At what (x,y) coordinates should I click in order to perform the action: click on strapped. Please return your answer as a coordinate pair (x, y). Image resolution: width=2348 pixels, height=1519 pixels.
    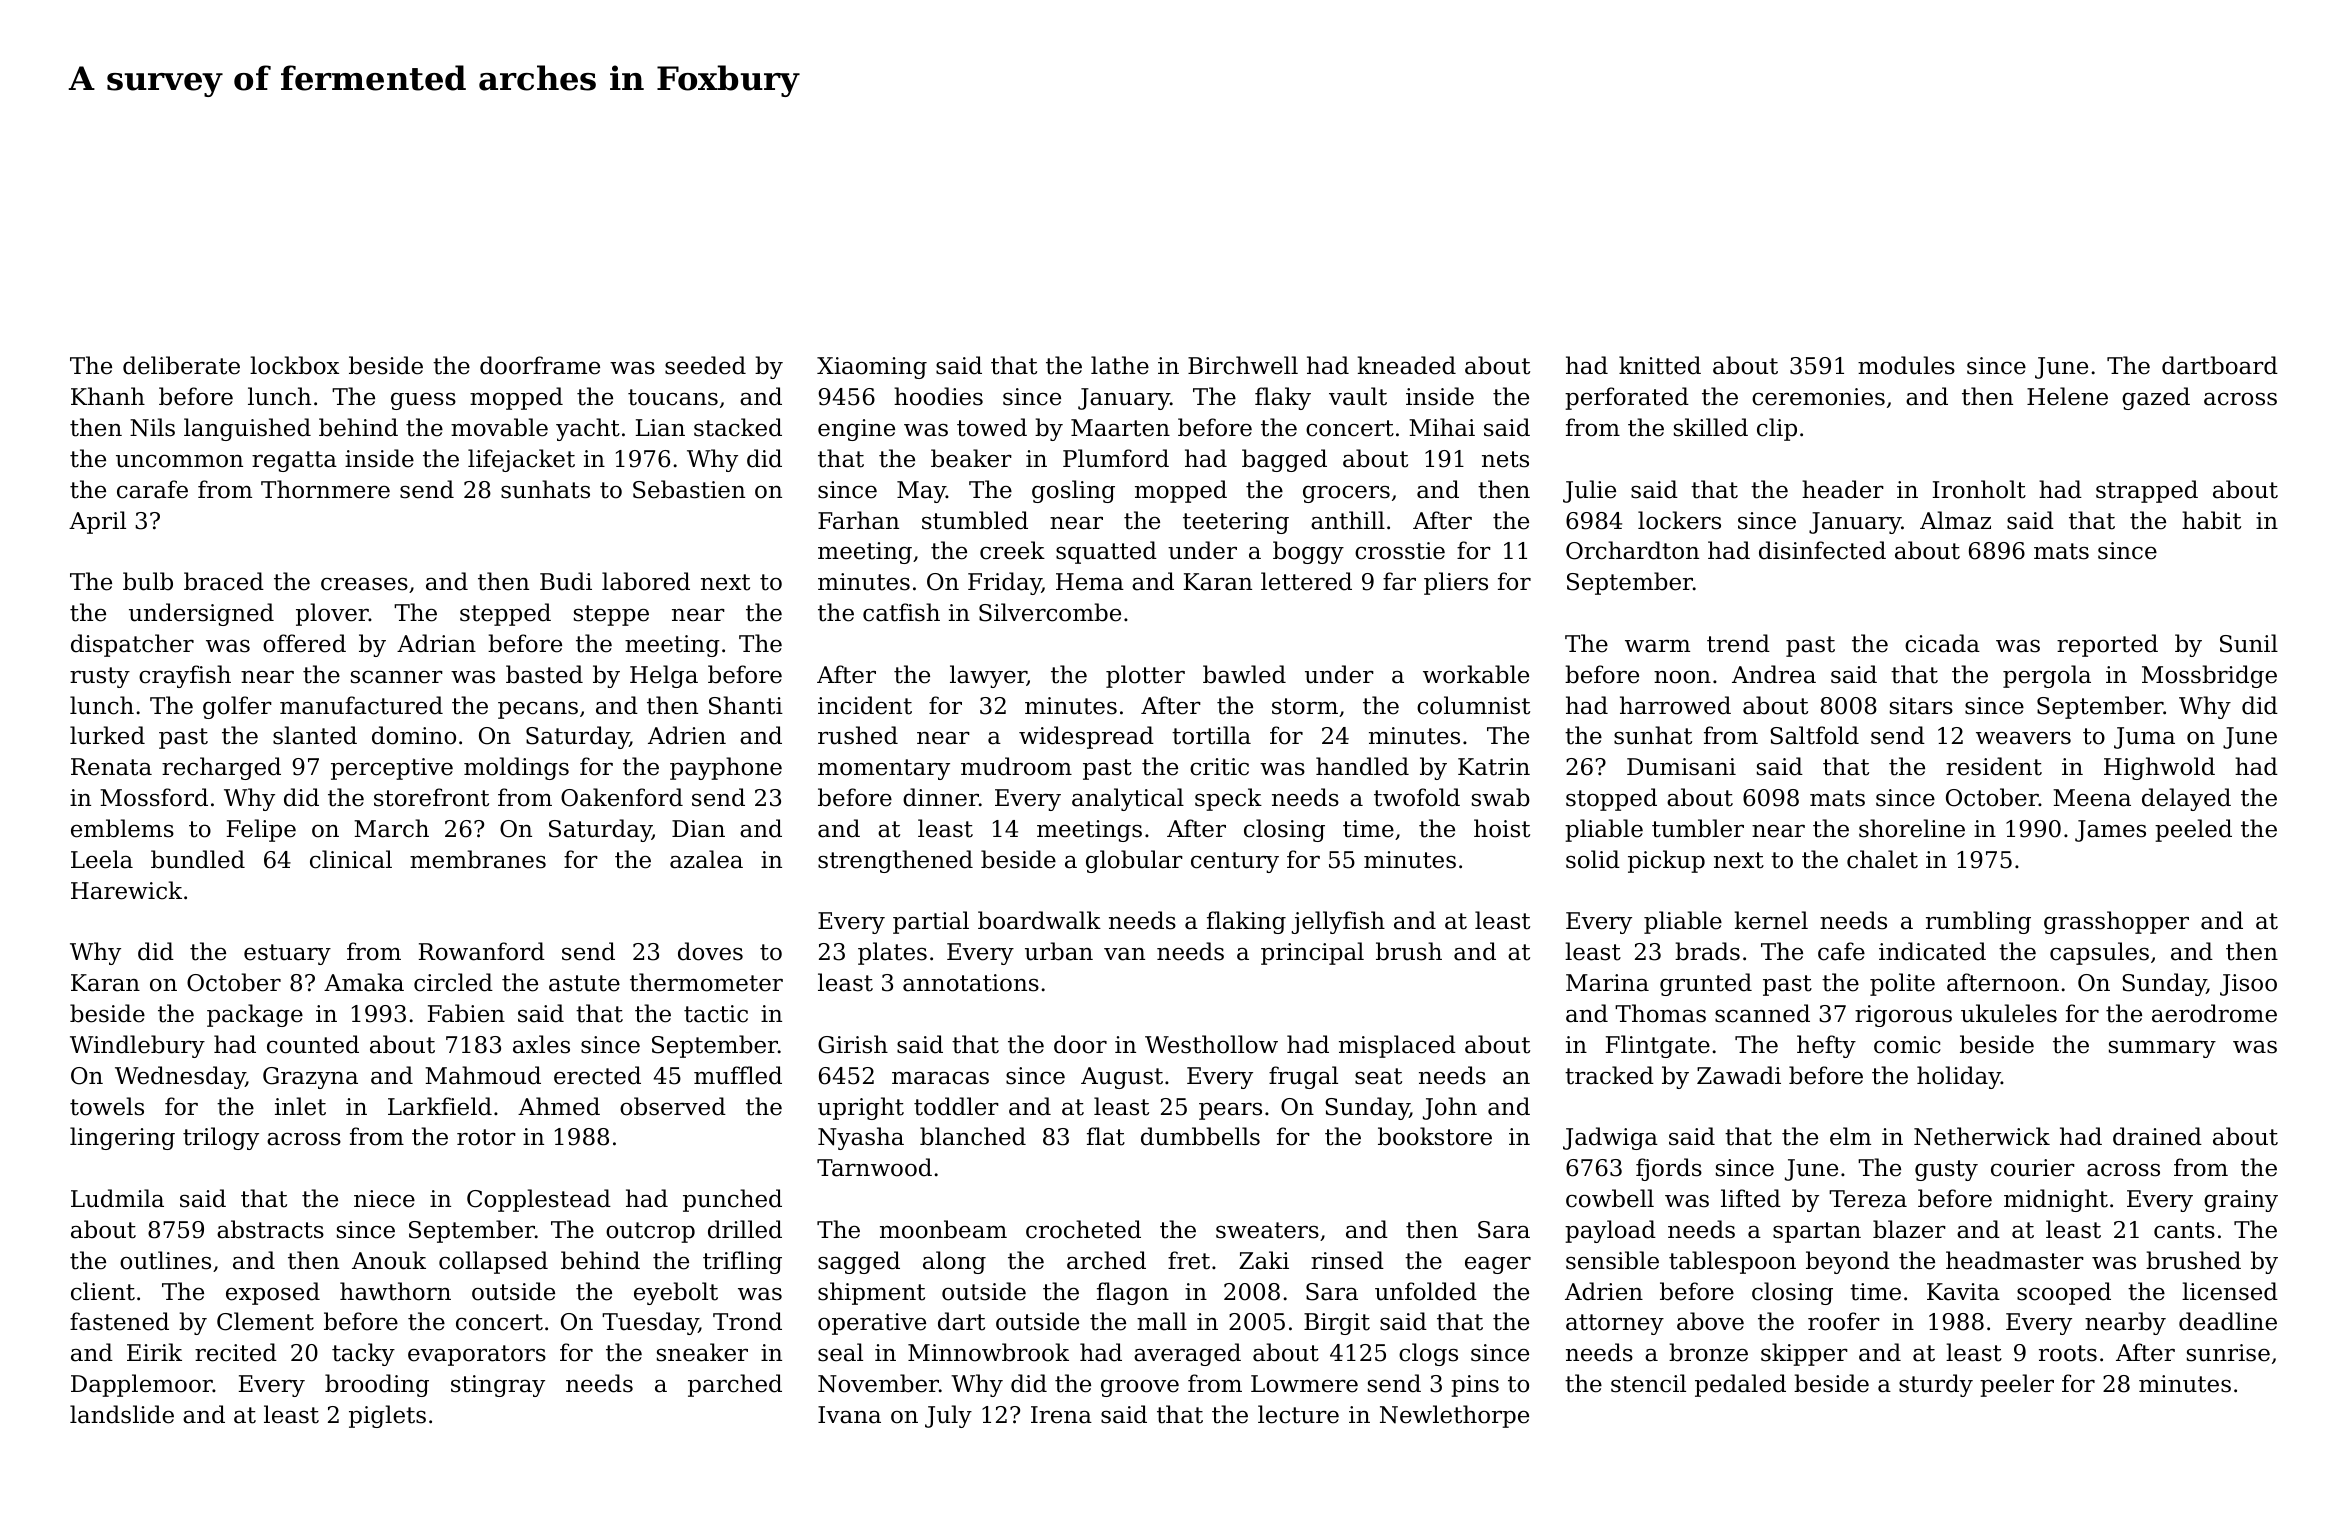
    Looking at the image, I should click on (2147, 491).
